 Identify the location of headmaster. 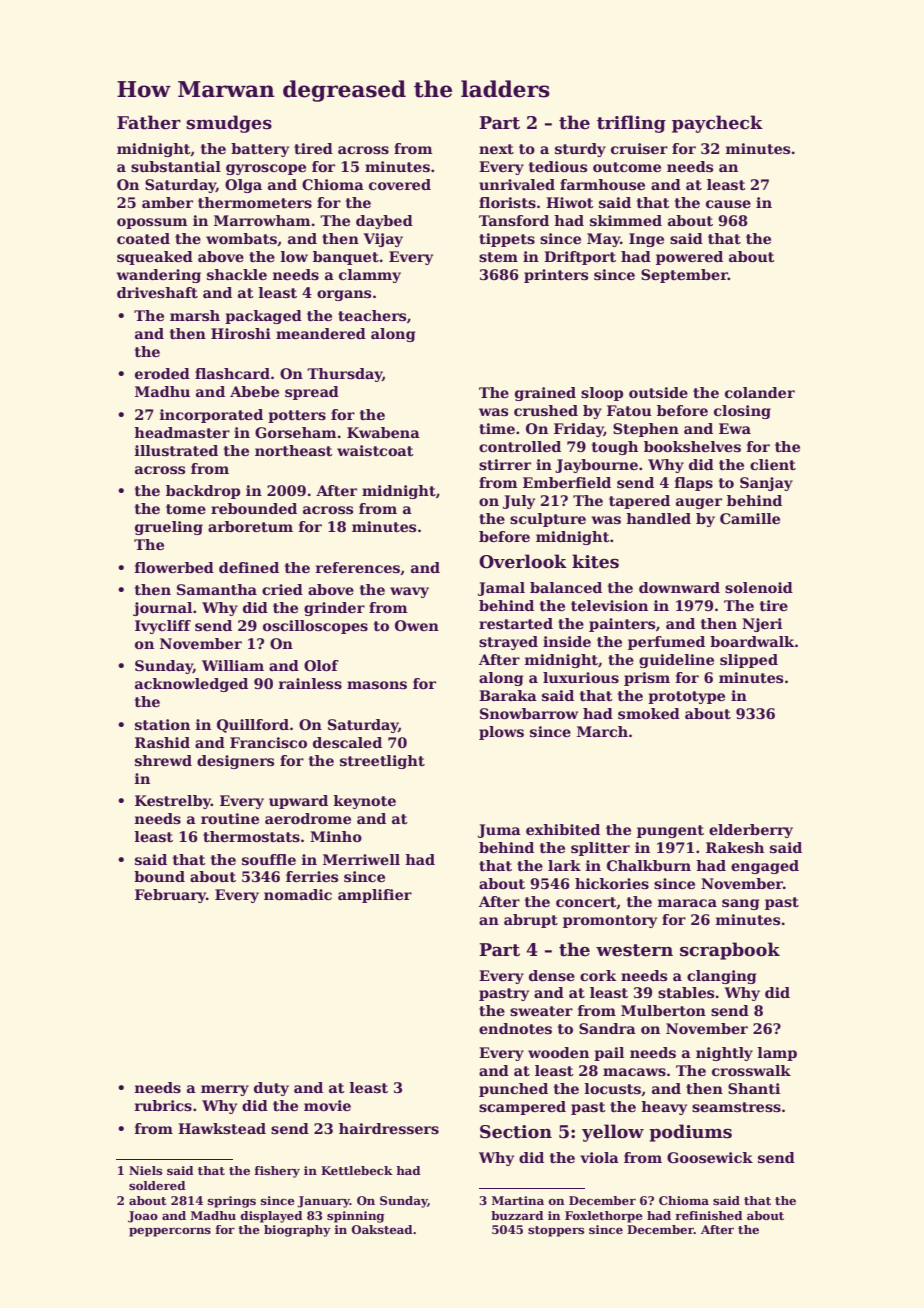
(182, 432).
